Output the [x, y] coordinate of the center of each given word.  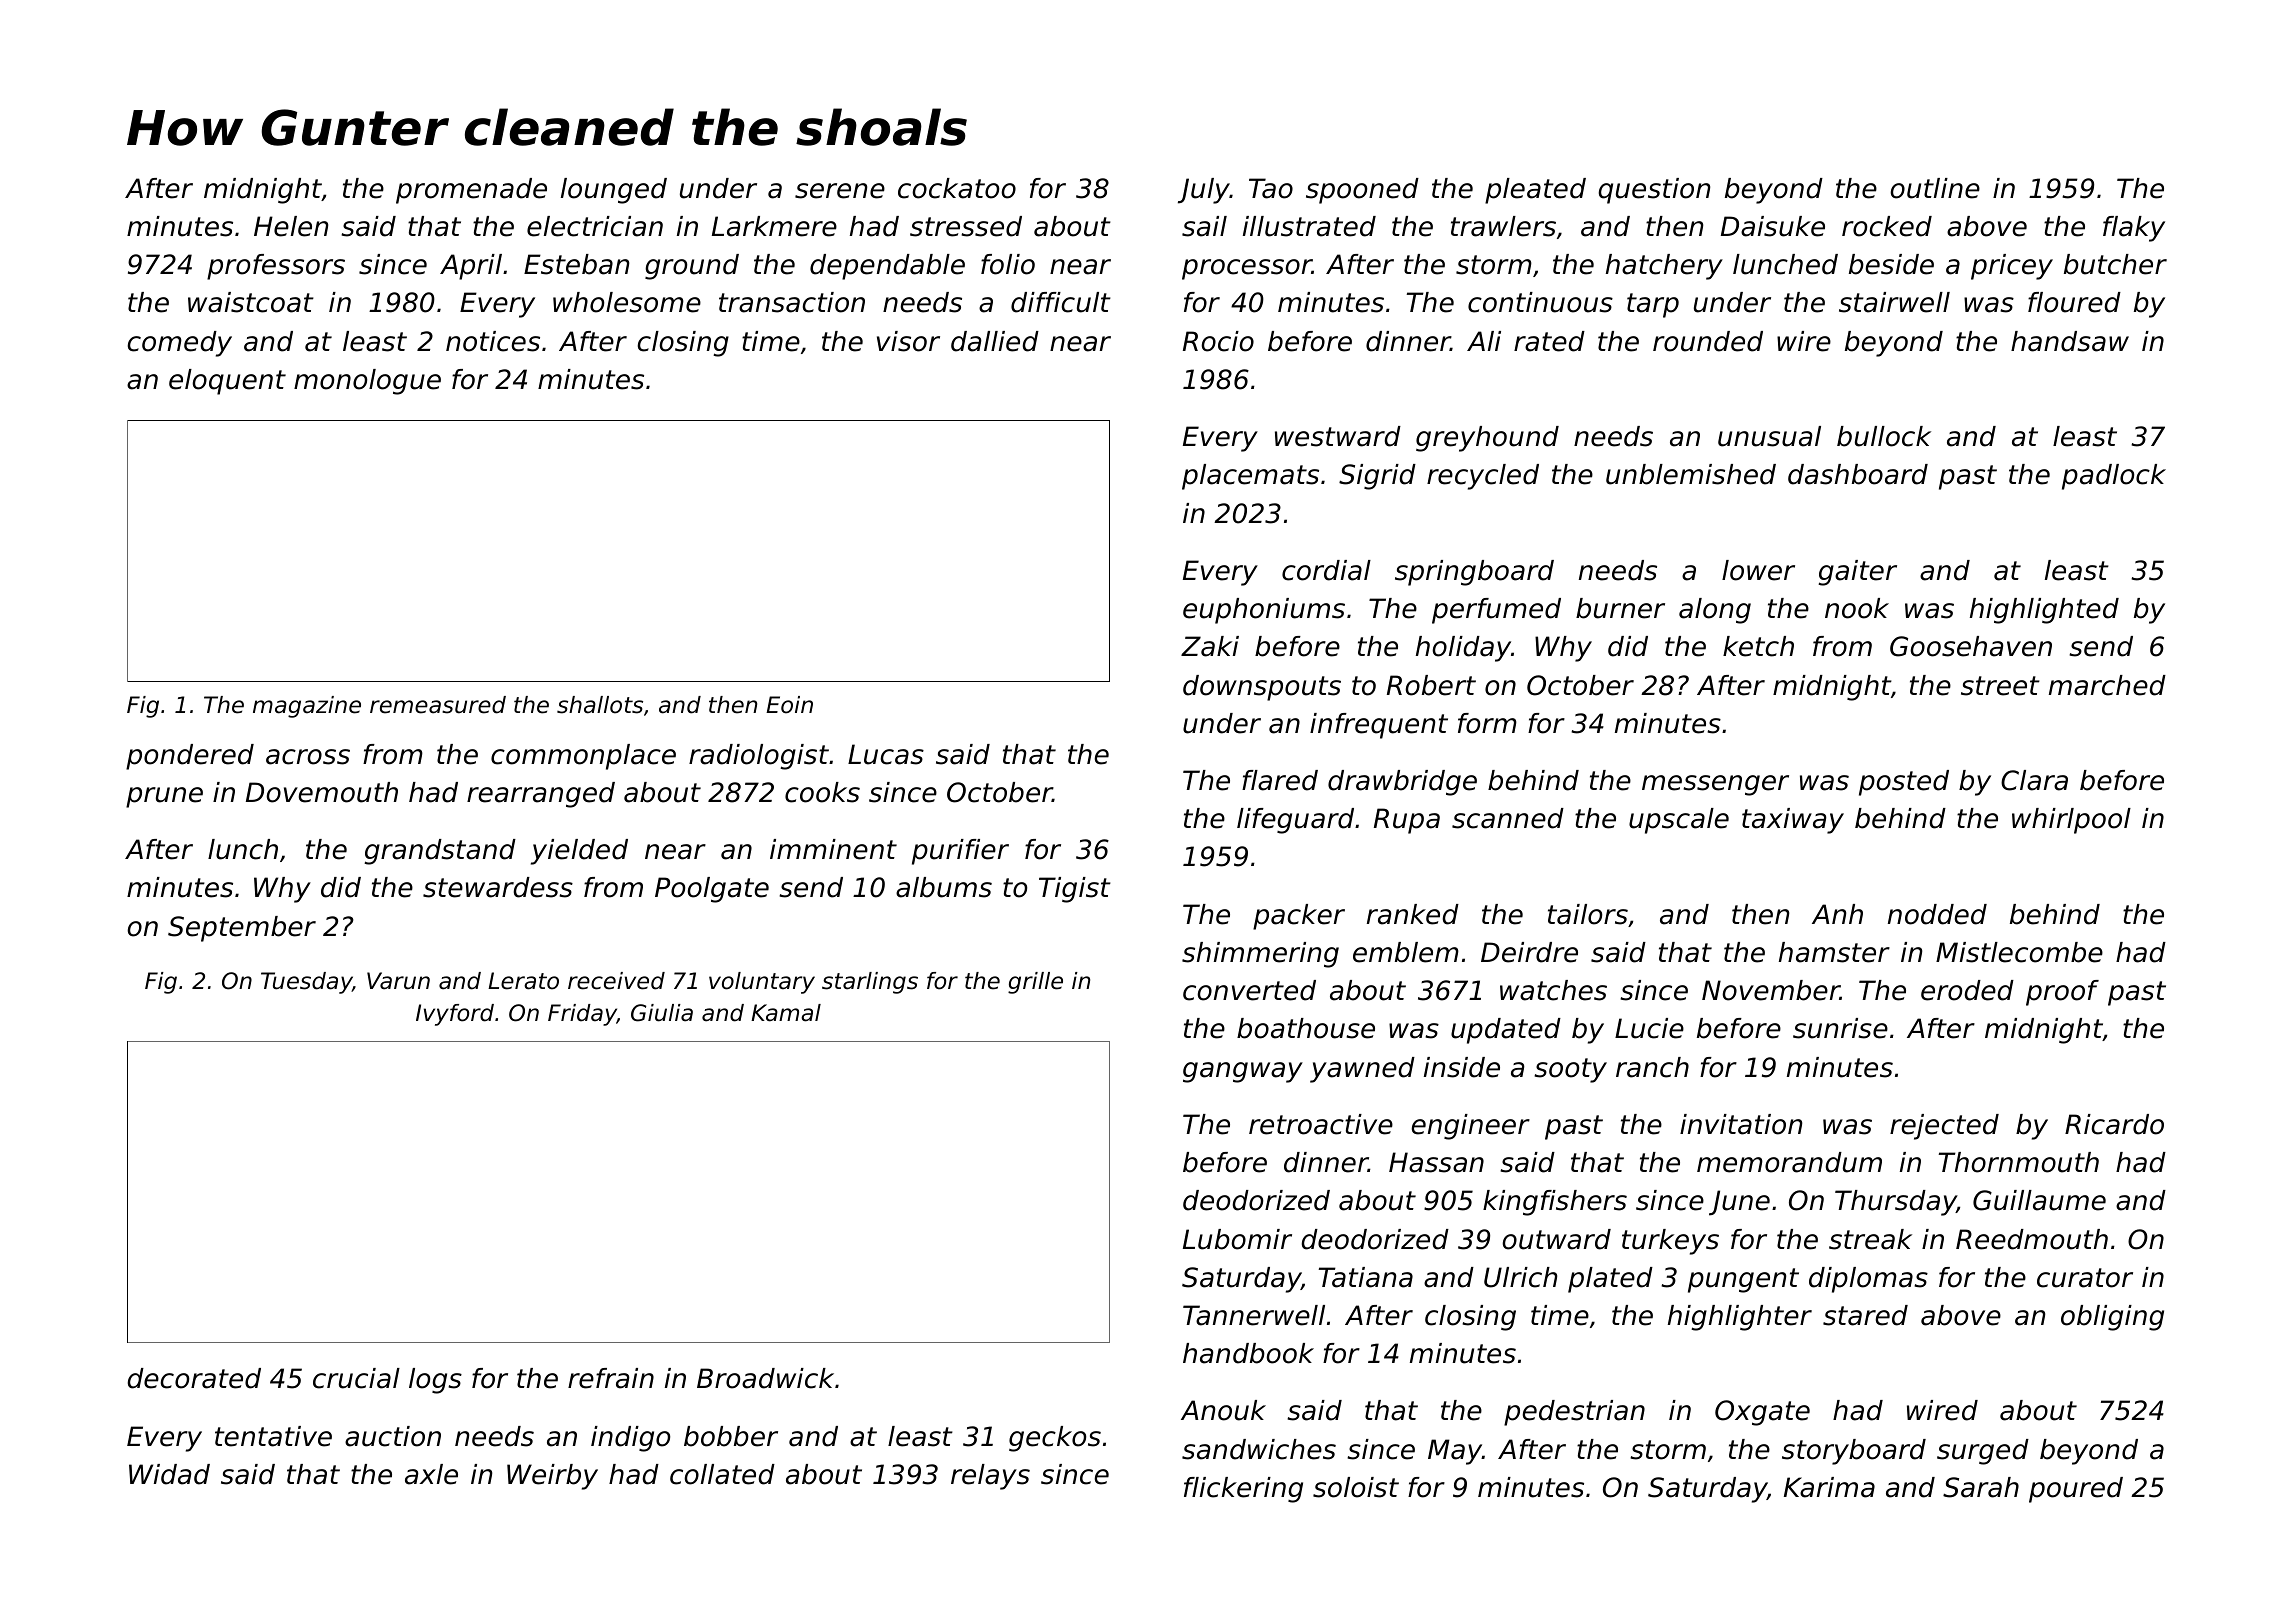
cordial [1326, 570]
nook [1857, 608]
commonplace [583, 757]
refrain [611, 1378]
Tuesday [306, 983]
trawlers [1503, 226]
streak [1870, 1239]
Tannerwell [1254, 1315]
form [1487, 723]
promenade [471, 191]
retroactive [1321, 1124]
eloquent [227, 382]
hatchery [1664, 267]
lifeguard [1295, 821]
